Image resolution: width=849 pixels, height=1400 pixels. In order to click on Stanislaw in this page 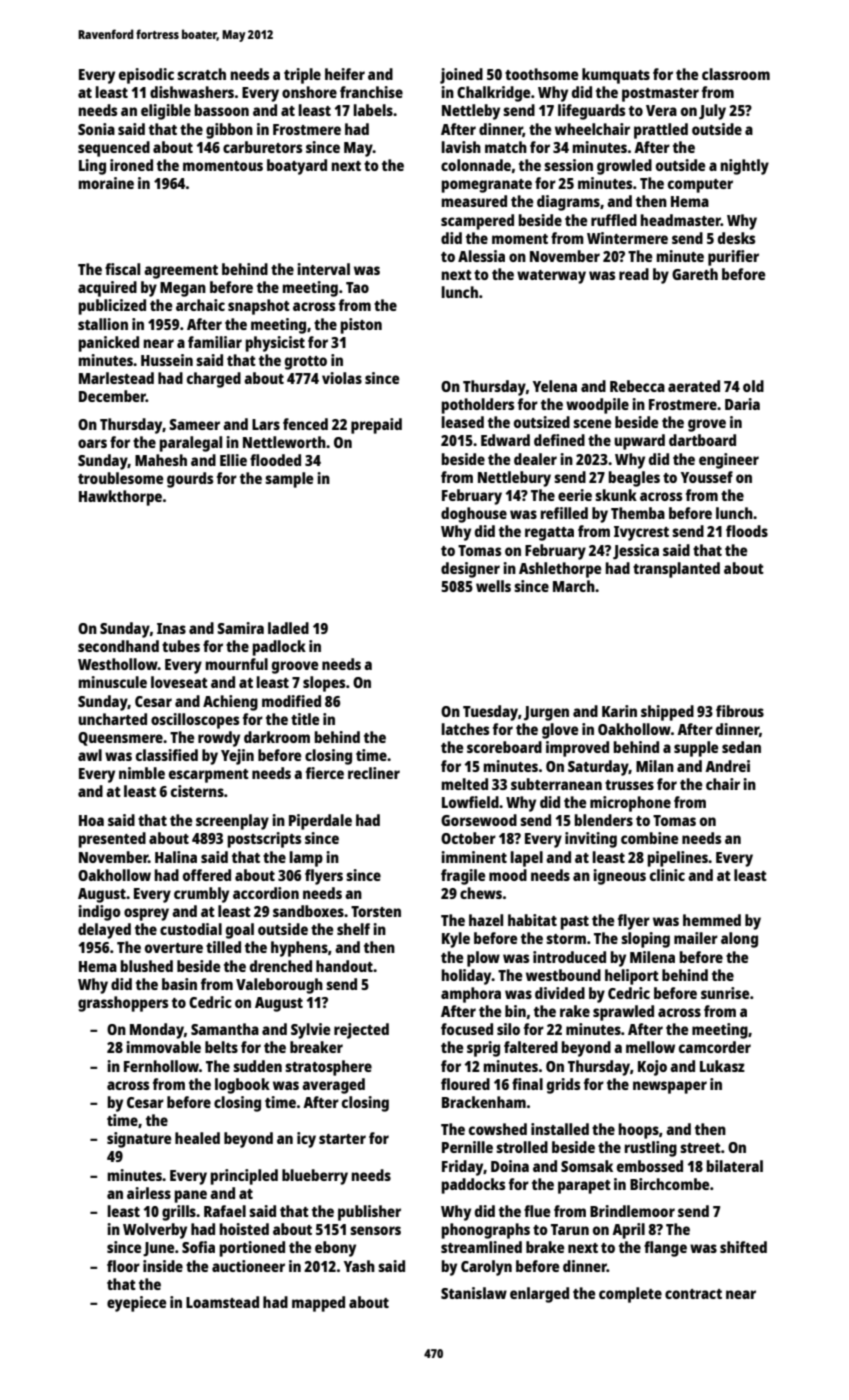, I will do `click(474, 1293)`.
